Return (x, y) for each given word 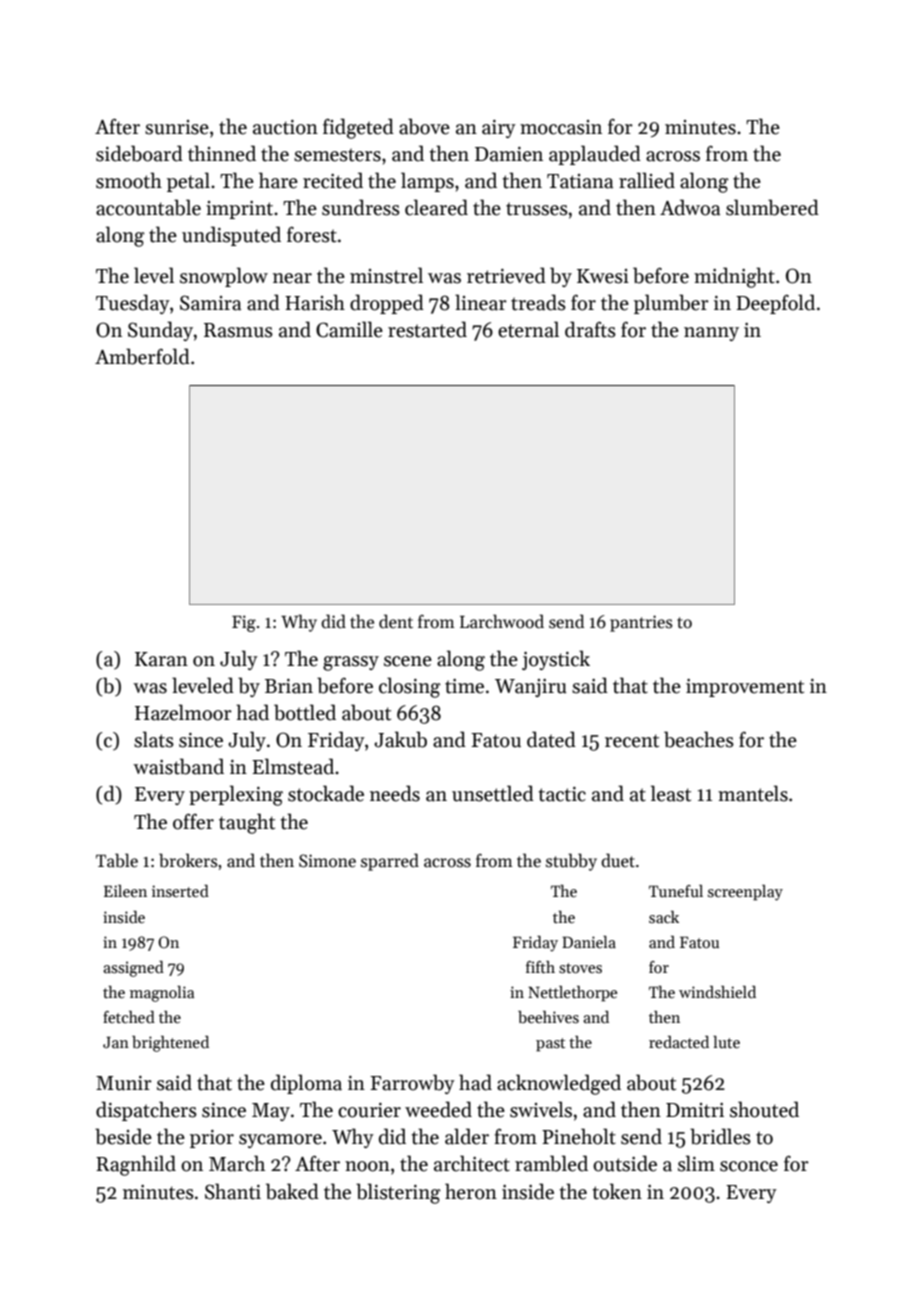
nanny (711, 334)
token (617, 1191)
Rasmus (238, 330)
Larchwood (502, 621)
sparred (390, 862)
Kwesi (603, 276)
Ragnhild (136, 1165)
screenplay (745, 893)
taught (247, 823)
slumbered (772, 207)
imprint (239, 210)
